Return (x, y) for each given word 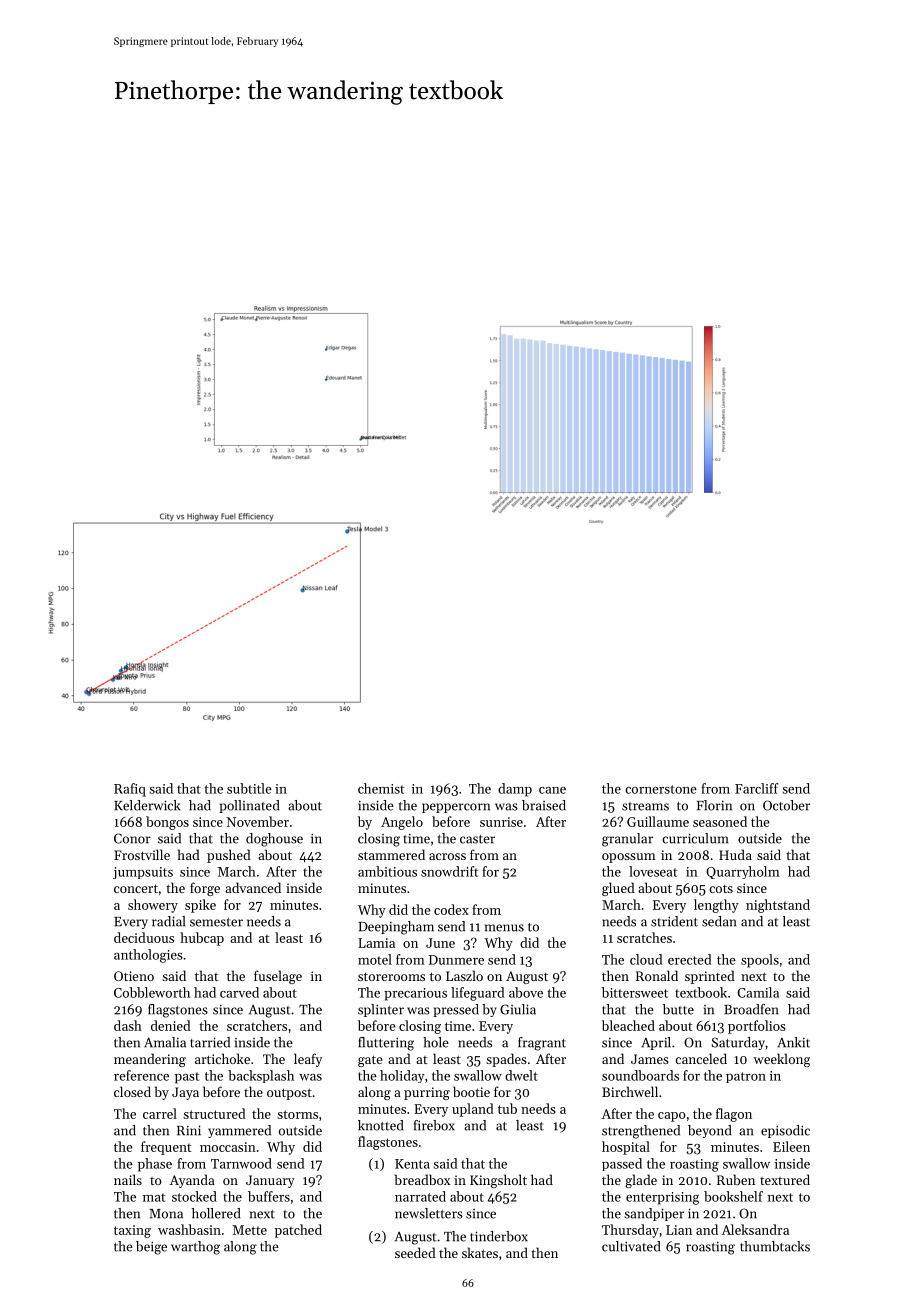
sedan (719, 921)
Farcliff (757, 788)
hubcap (202, 939)
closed (132, 1091)
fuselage (278, 977)
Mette (250, 1230)
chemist (381, 788)
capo (672, 1117)
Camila (758, 992)
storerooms (391, 976)
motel (375, 959)
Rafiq (130, 790)
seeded (415, 1252)
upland (473, 1110)
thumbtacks (775, 1246)
